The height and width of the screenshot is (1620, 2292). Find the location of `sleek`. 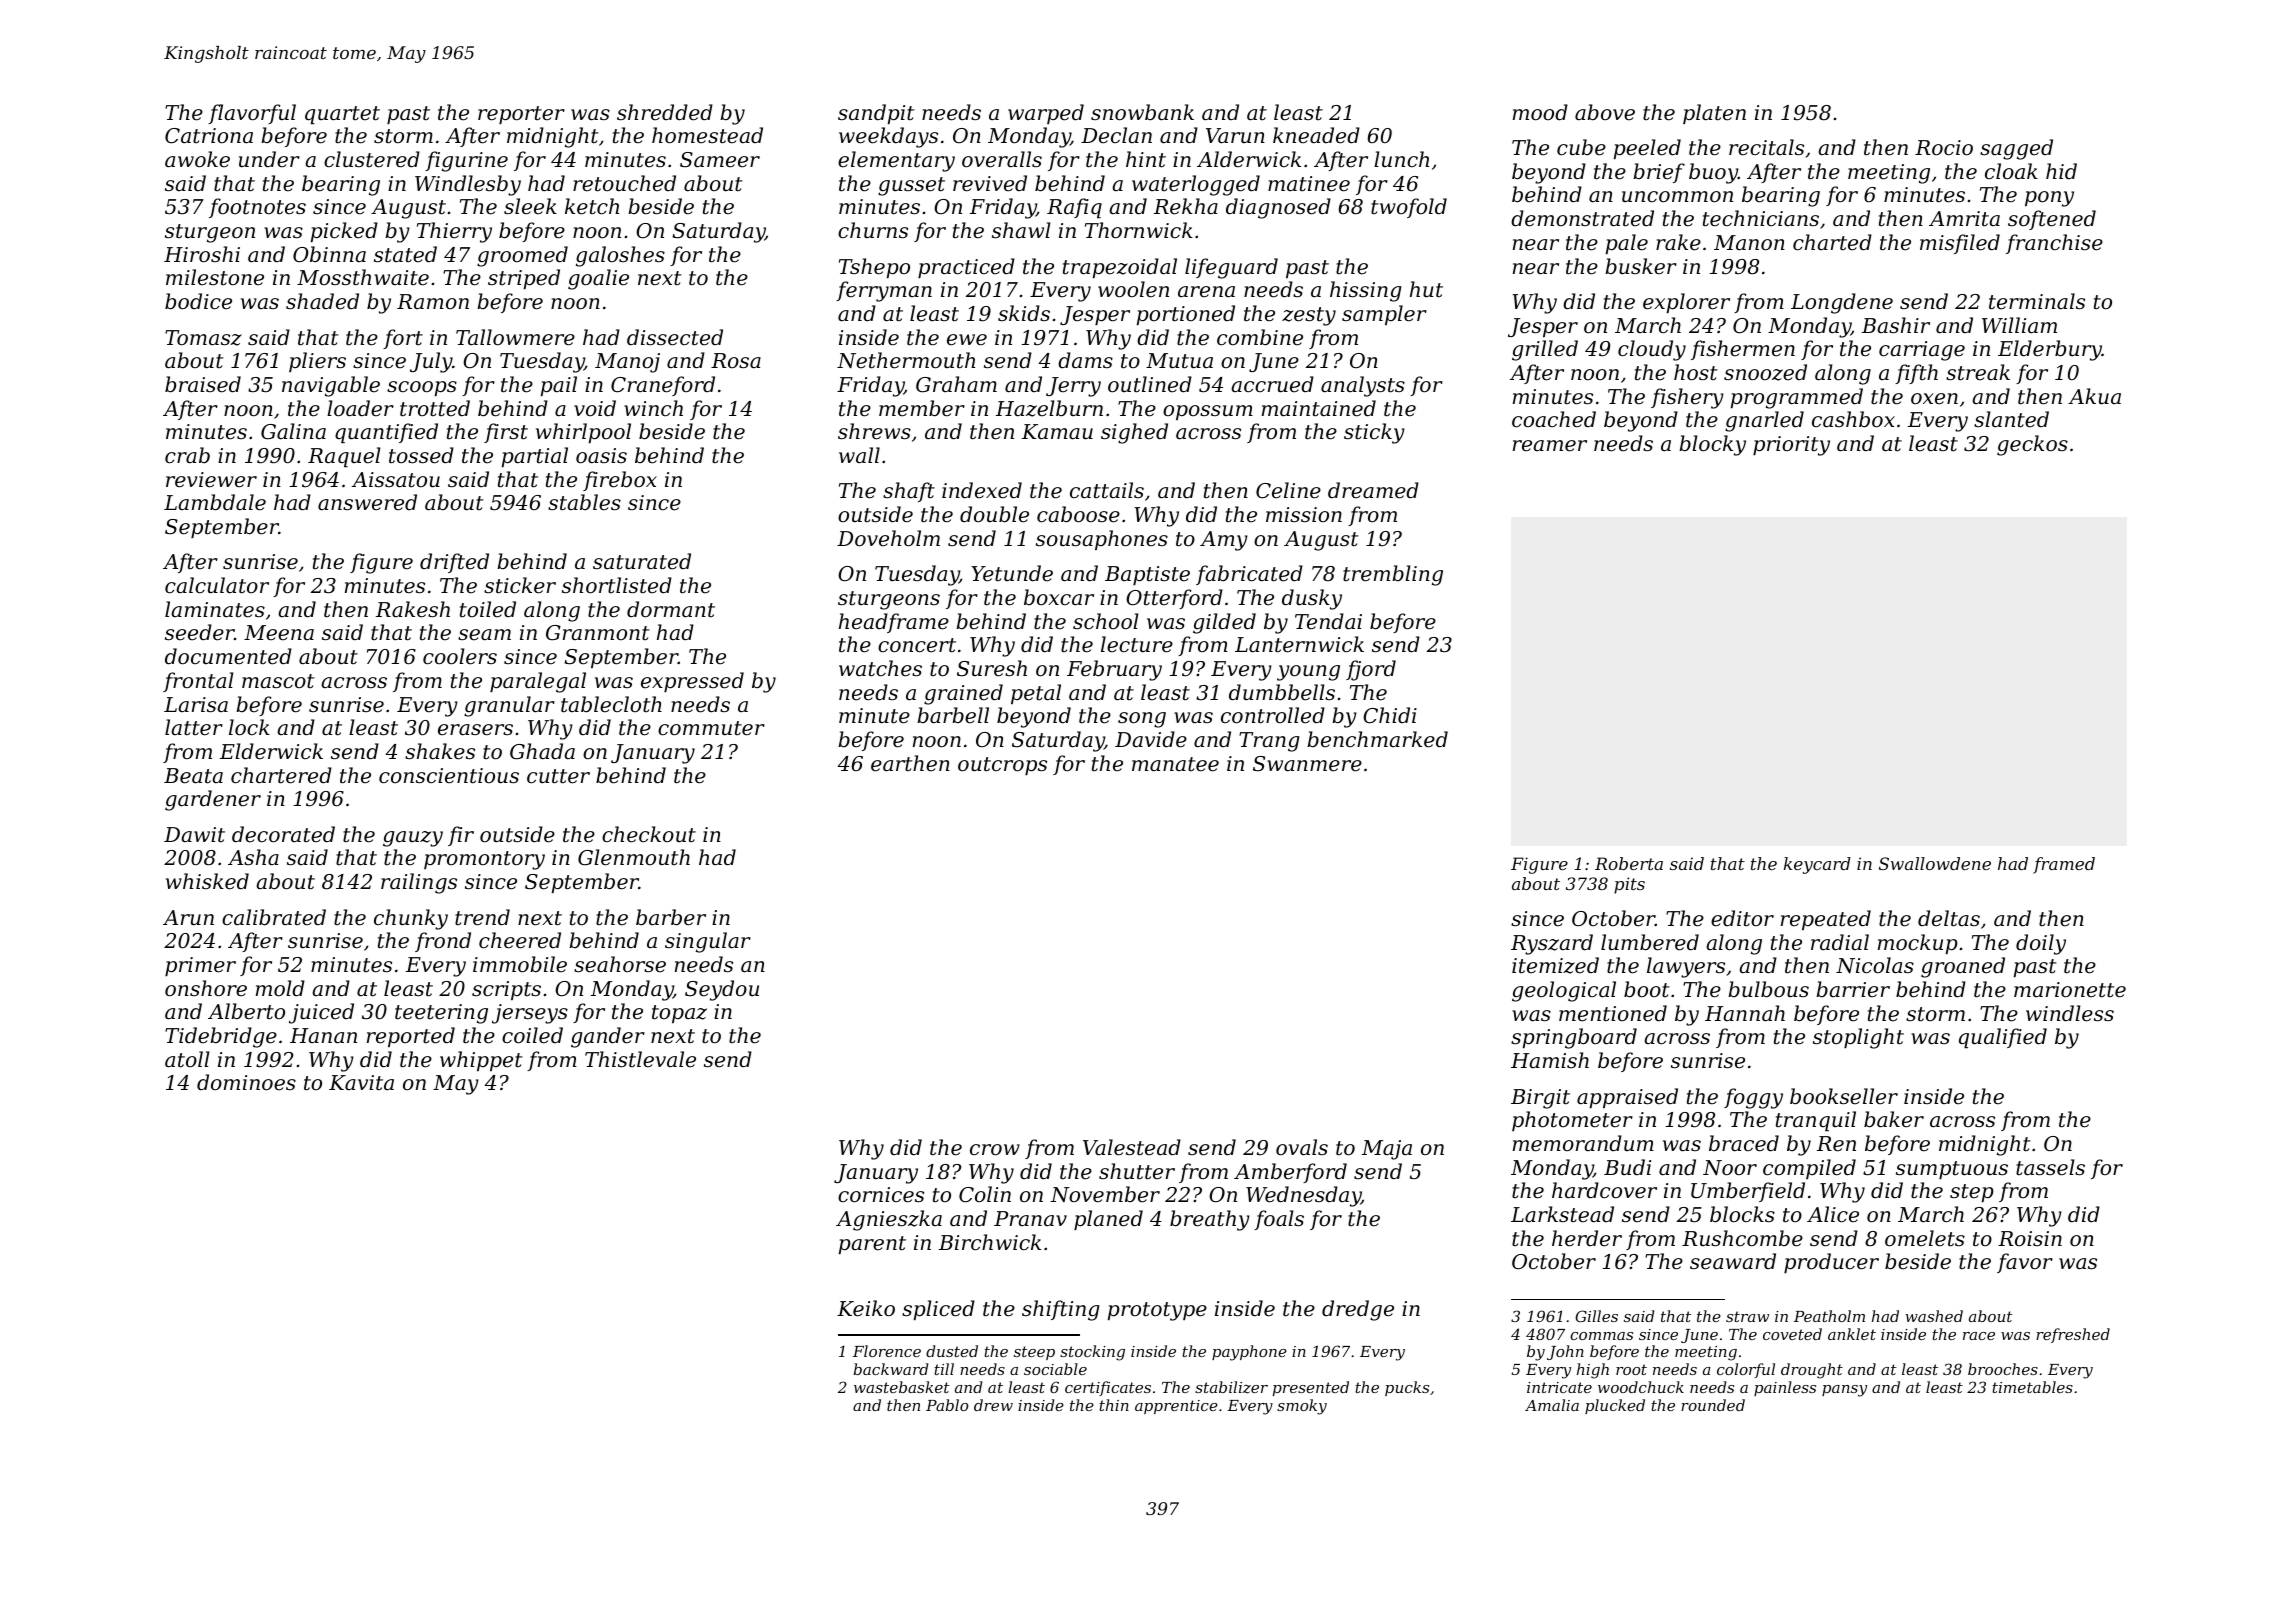

sleek is located at coordinates (530, 206).
